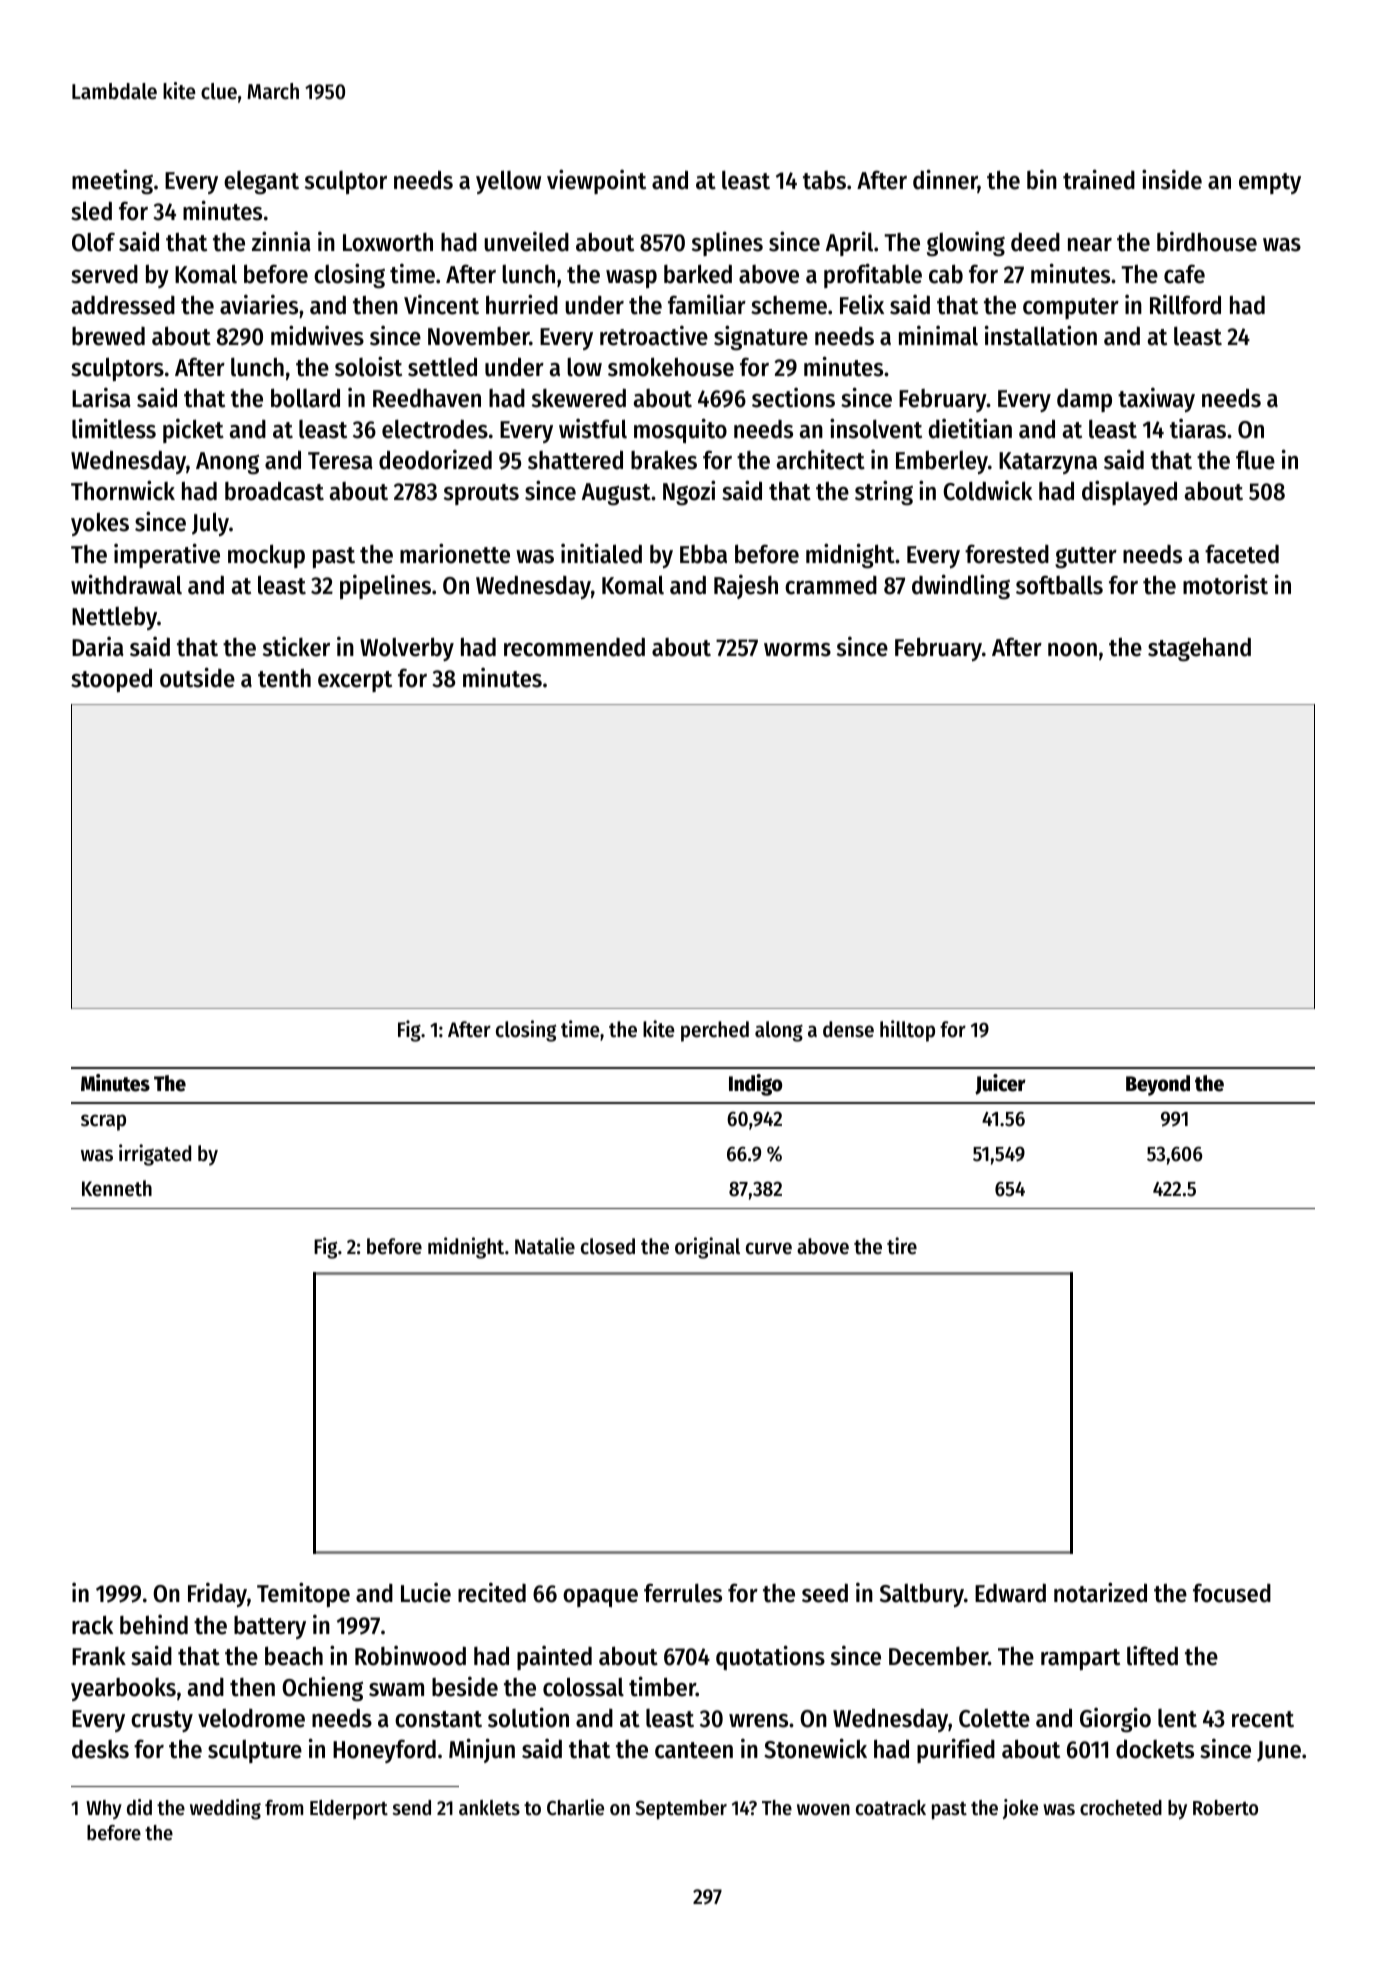  Describe the element at coordinates (1100, 1592) in the screenshot. I see `notarized` at that location.
